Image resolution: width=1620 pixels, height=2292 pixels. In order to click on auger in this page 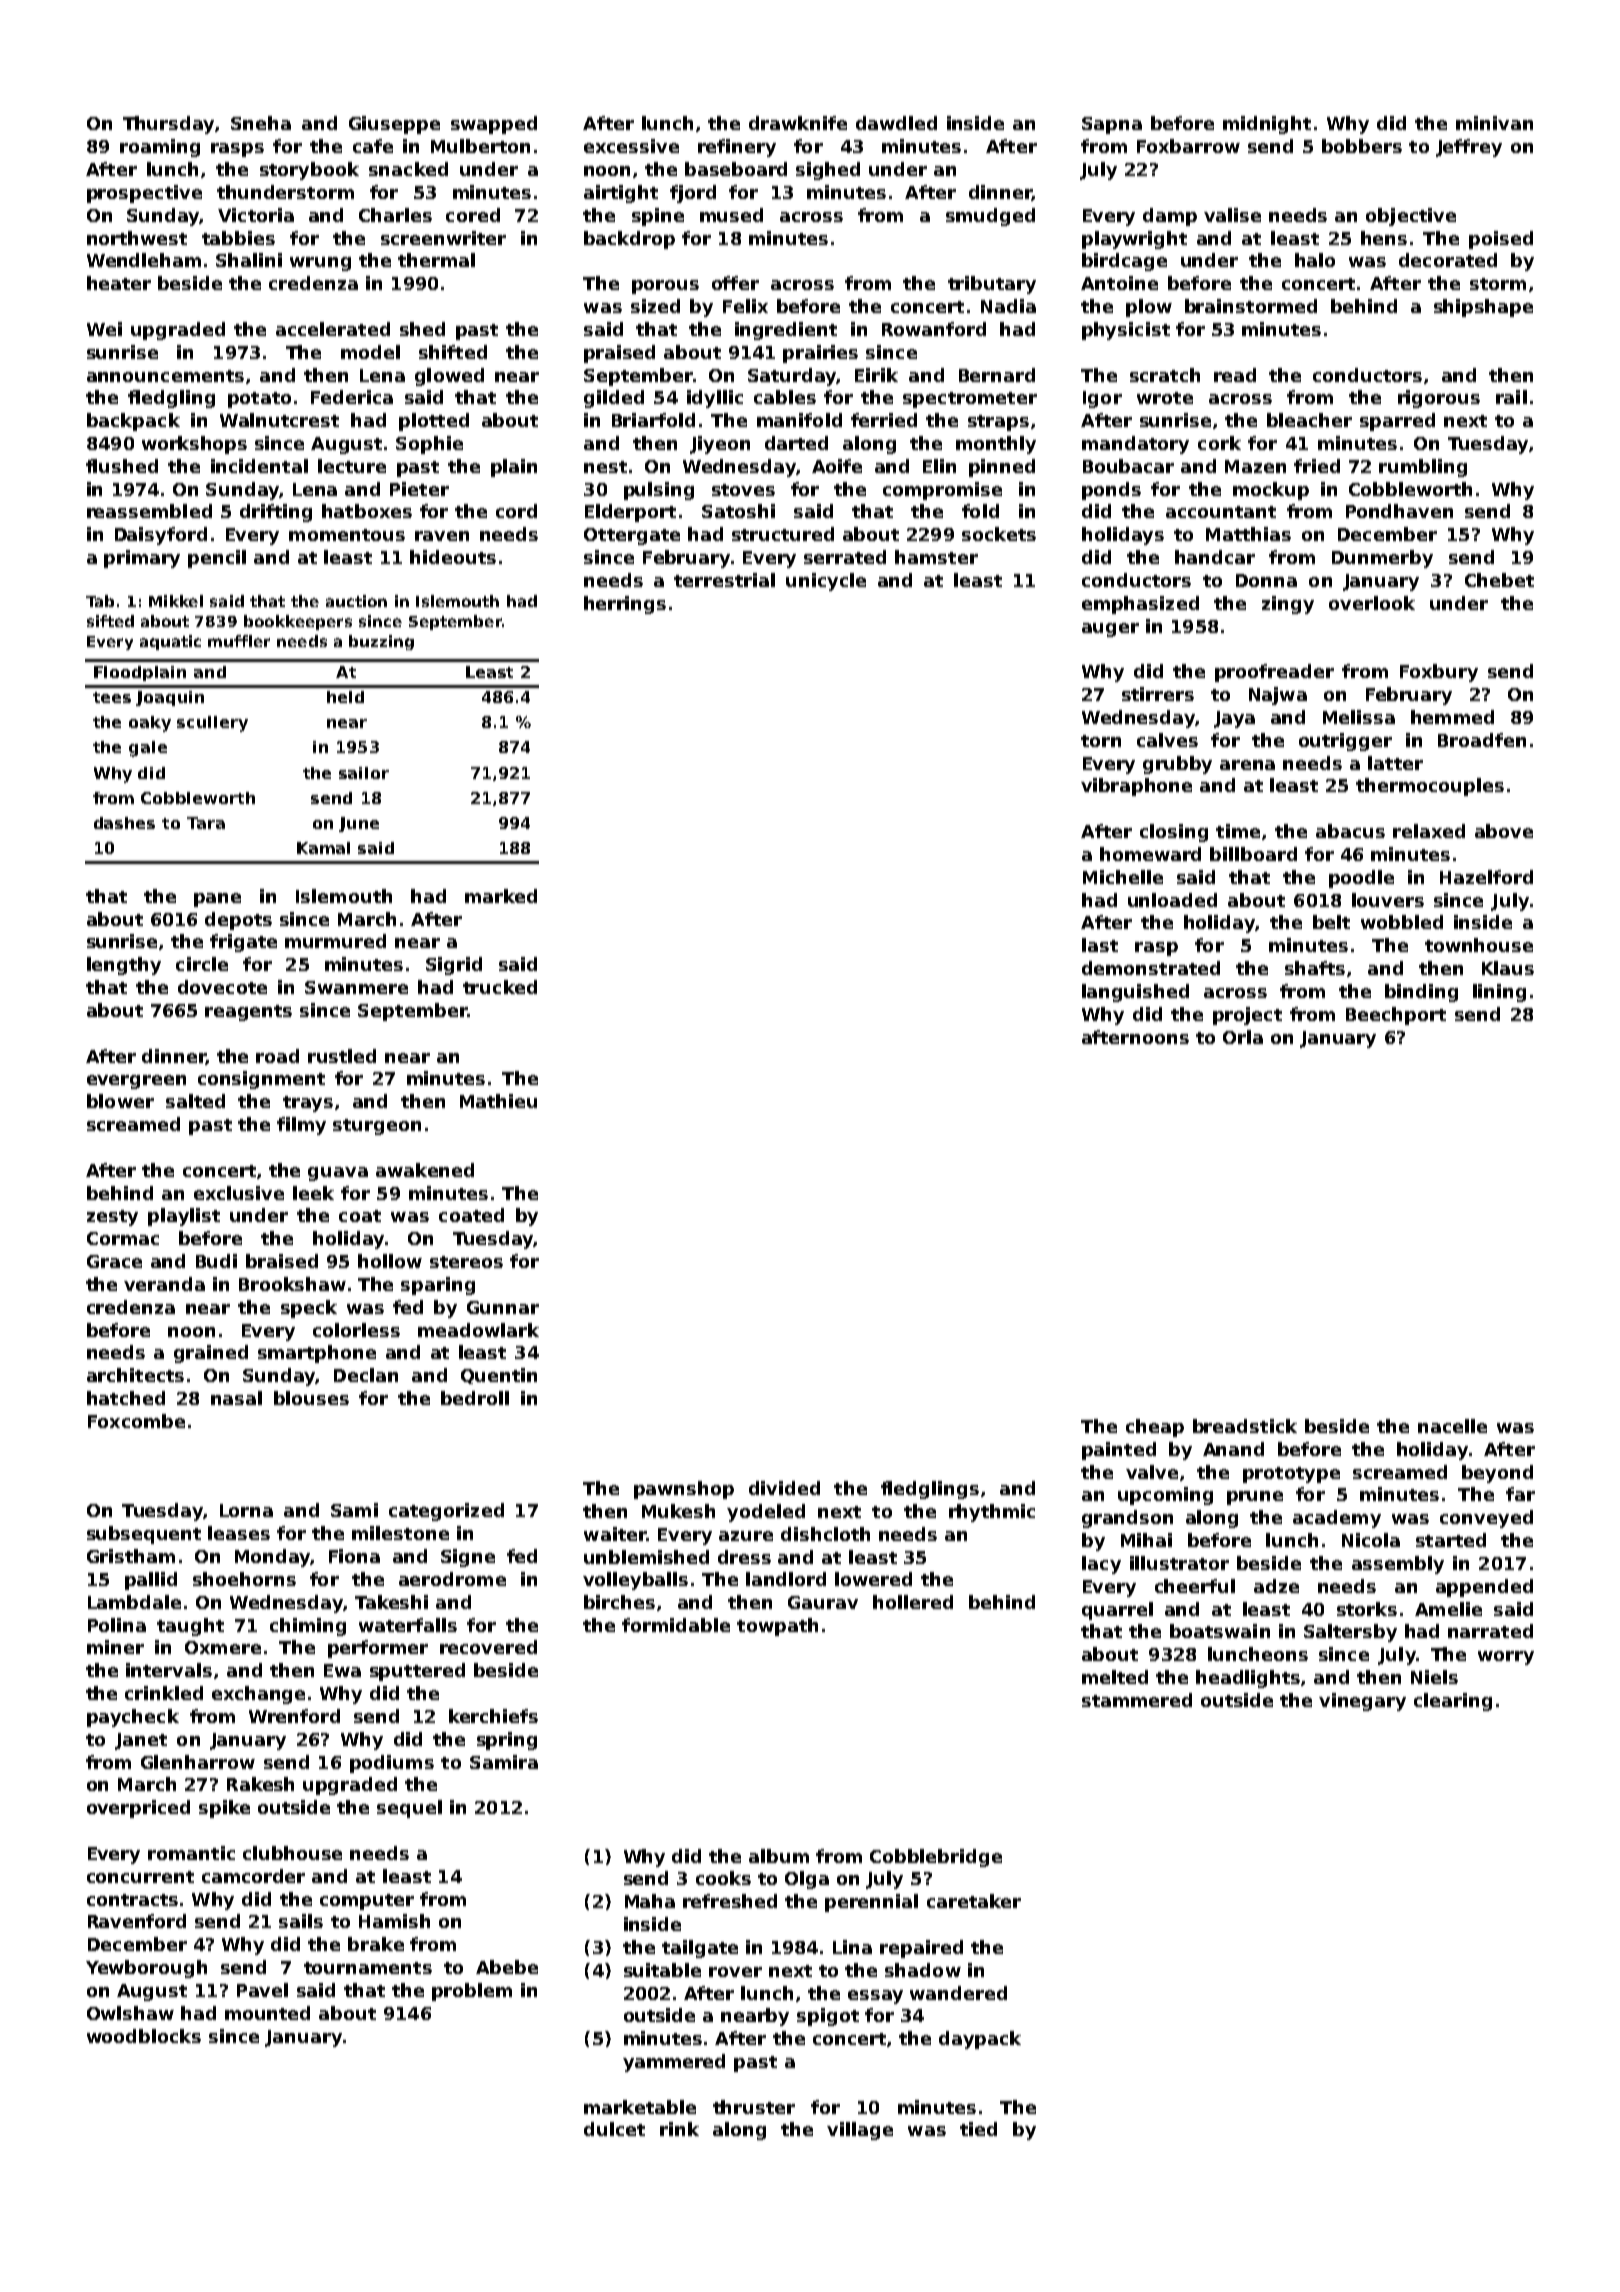, I will do `click(1110, 630)`.
